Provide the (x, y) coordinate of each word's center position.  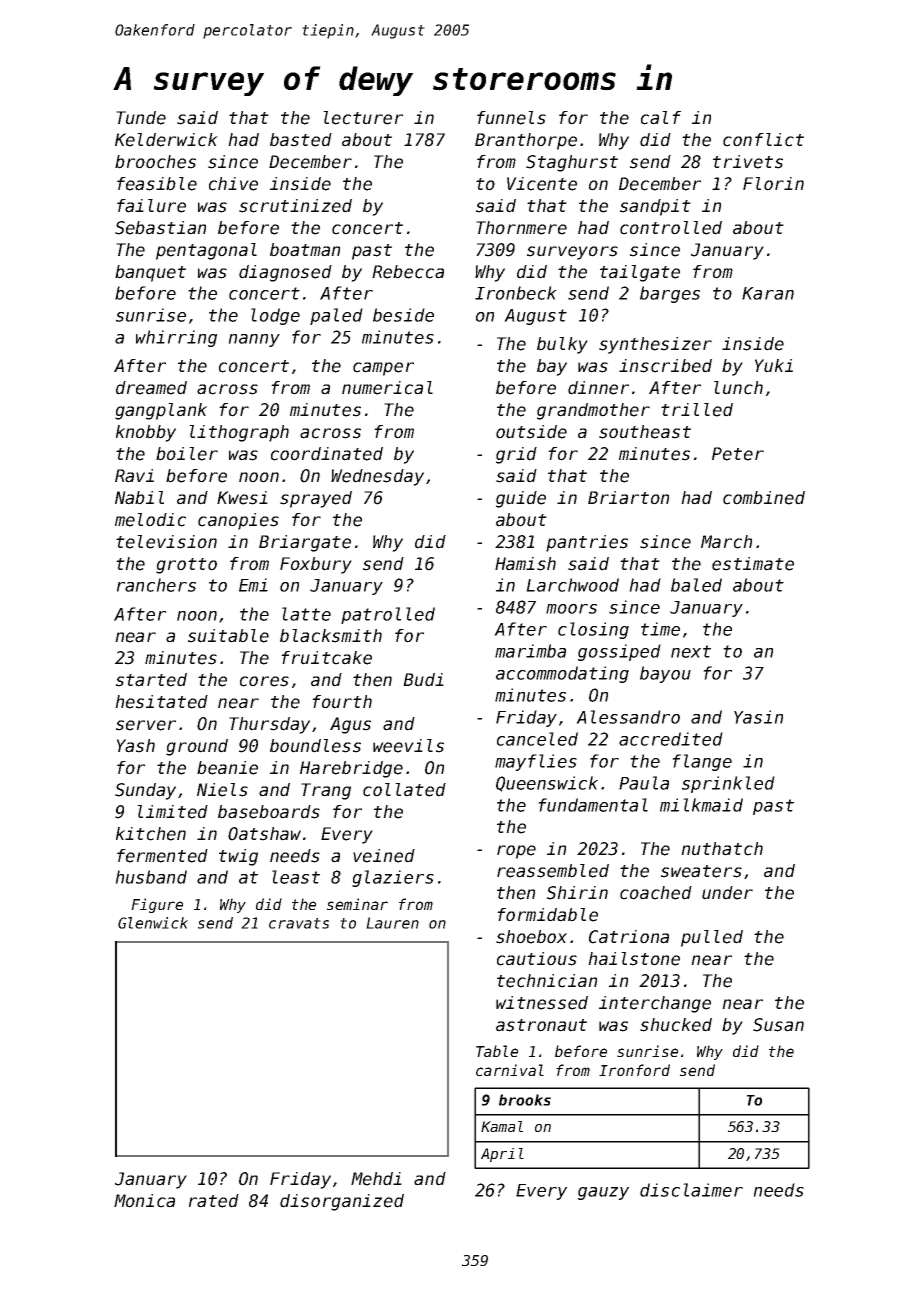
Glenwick (153, 923)
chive (233, 184)
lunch (738, 388)
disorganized (342, 1202)
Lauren (392, 923)
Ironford (634, 1070)
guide (521, 499)
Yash (136, 746)
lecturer (363, 118)
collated (404, 790)
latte (306, 614)
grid (516, 455)
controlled (671, 228)
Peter (738, 454)
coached (656, 893)
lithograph (239, 433)
